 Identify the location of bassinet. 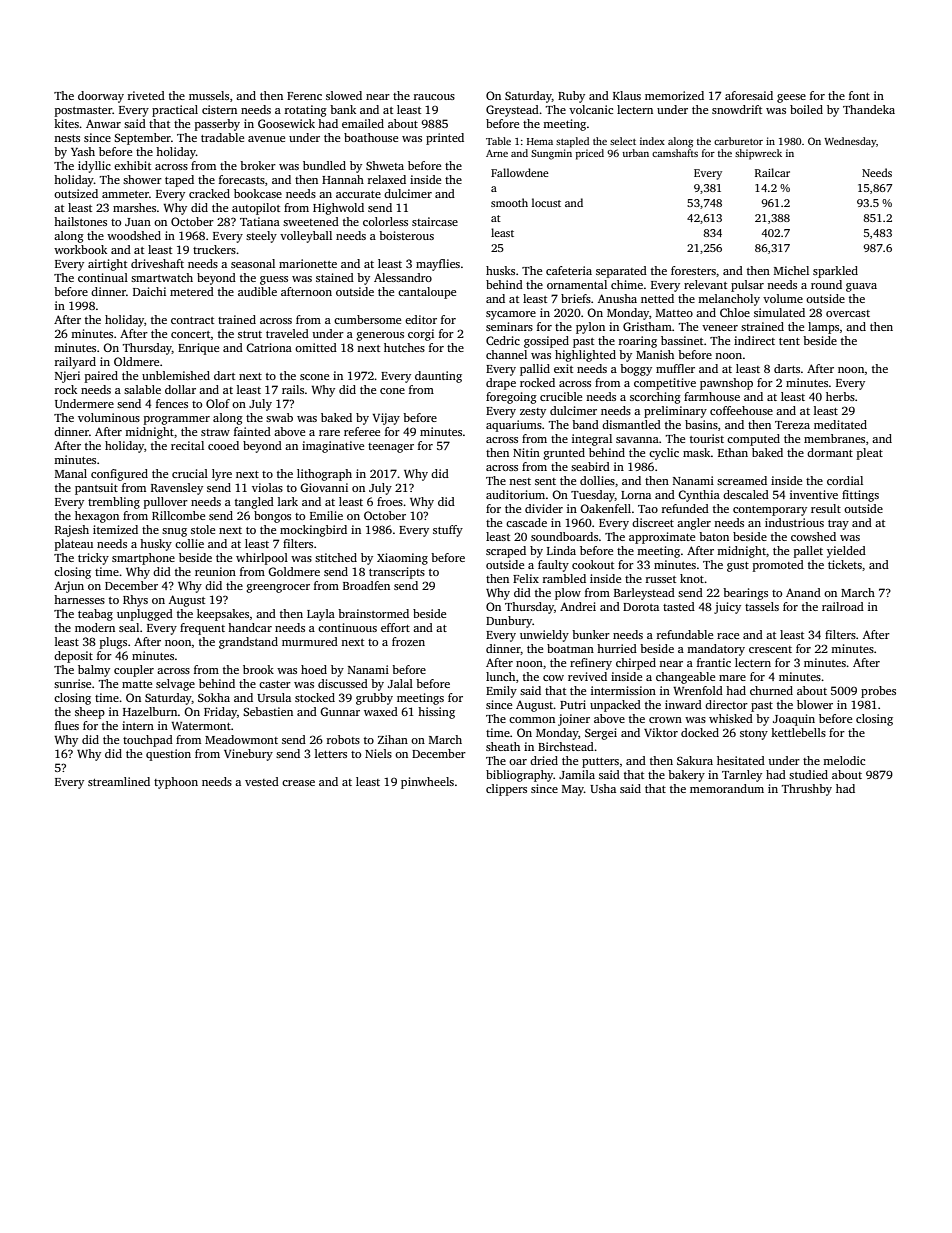
(682, 340).
